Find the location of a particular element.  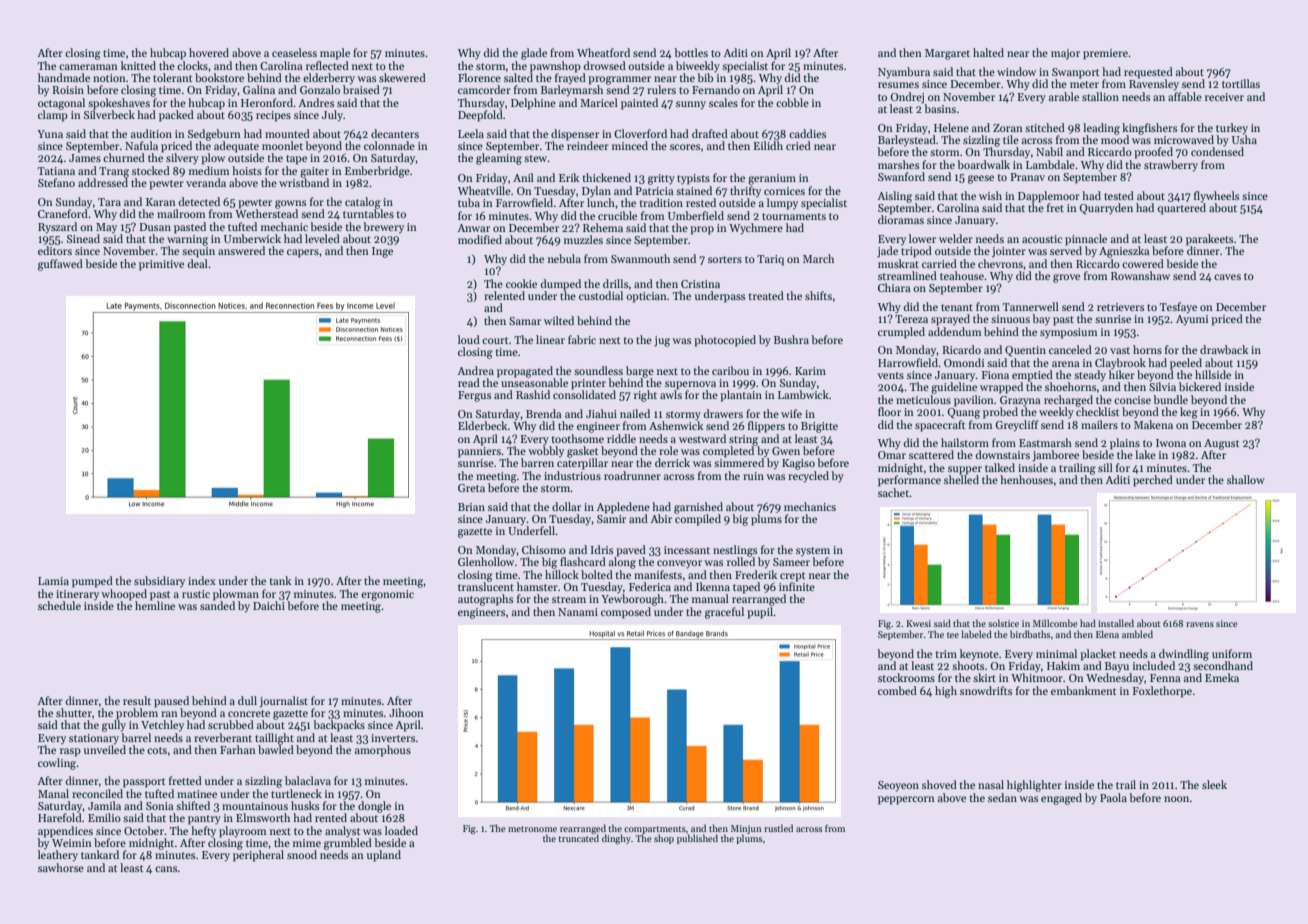

peripheral is located at coordinates (258, 856).
